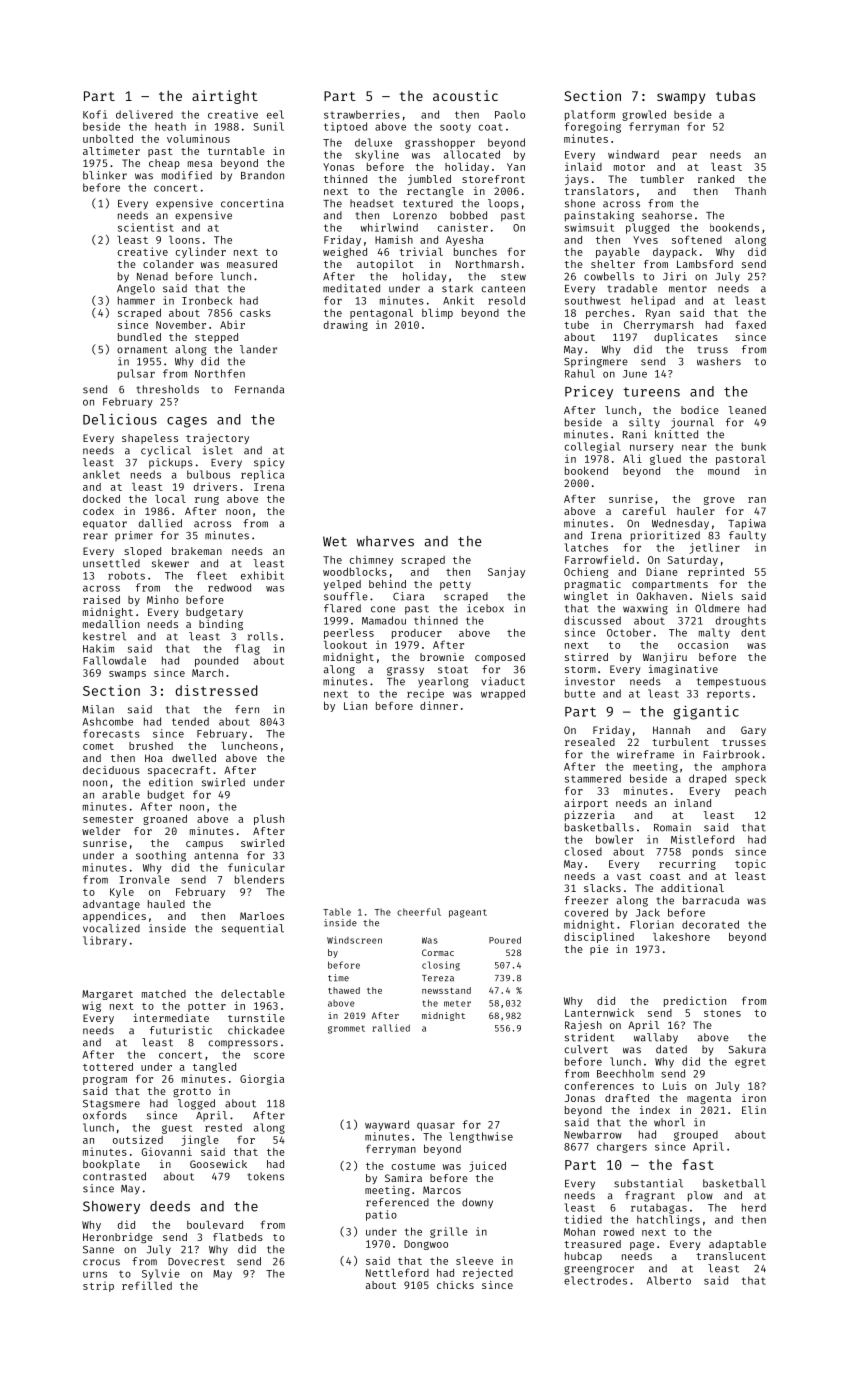  I want to click on outsized, so click(138, 1139).
